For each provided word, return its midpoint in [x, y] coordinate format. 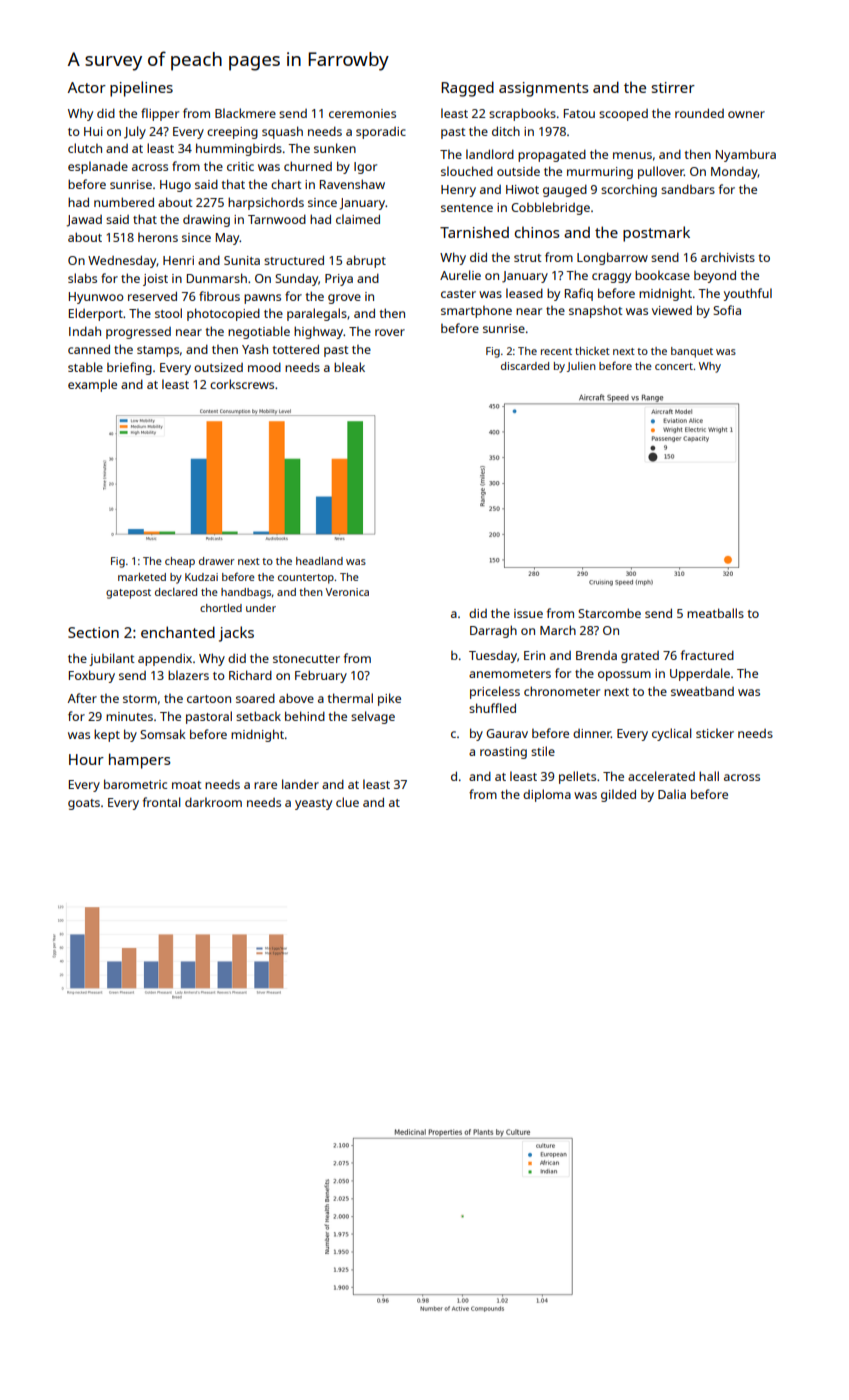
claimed [358, 219]
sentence [467, 208]
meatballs [715, 613]
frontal [161, 802]
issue [528, 613]
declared [176, 592]
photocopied [223, 314]
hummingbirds [239, 149]
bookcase [662, 275]
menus [632, 155]
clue [347, 802]
